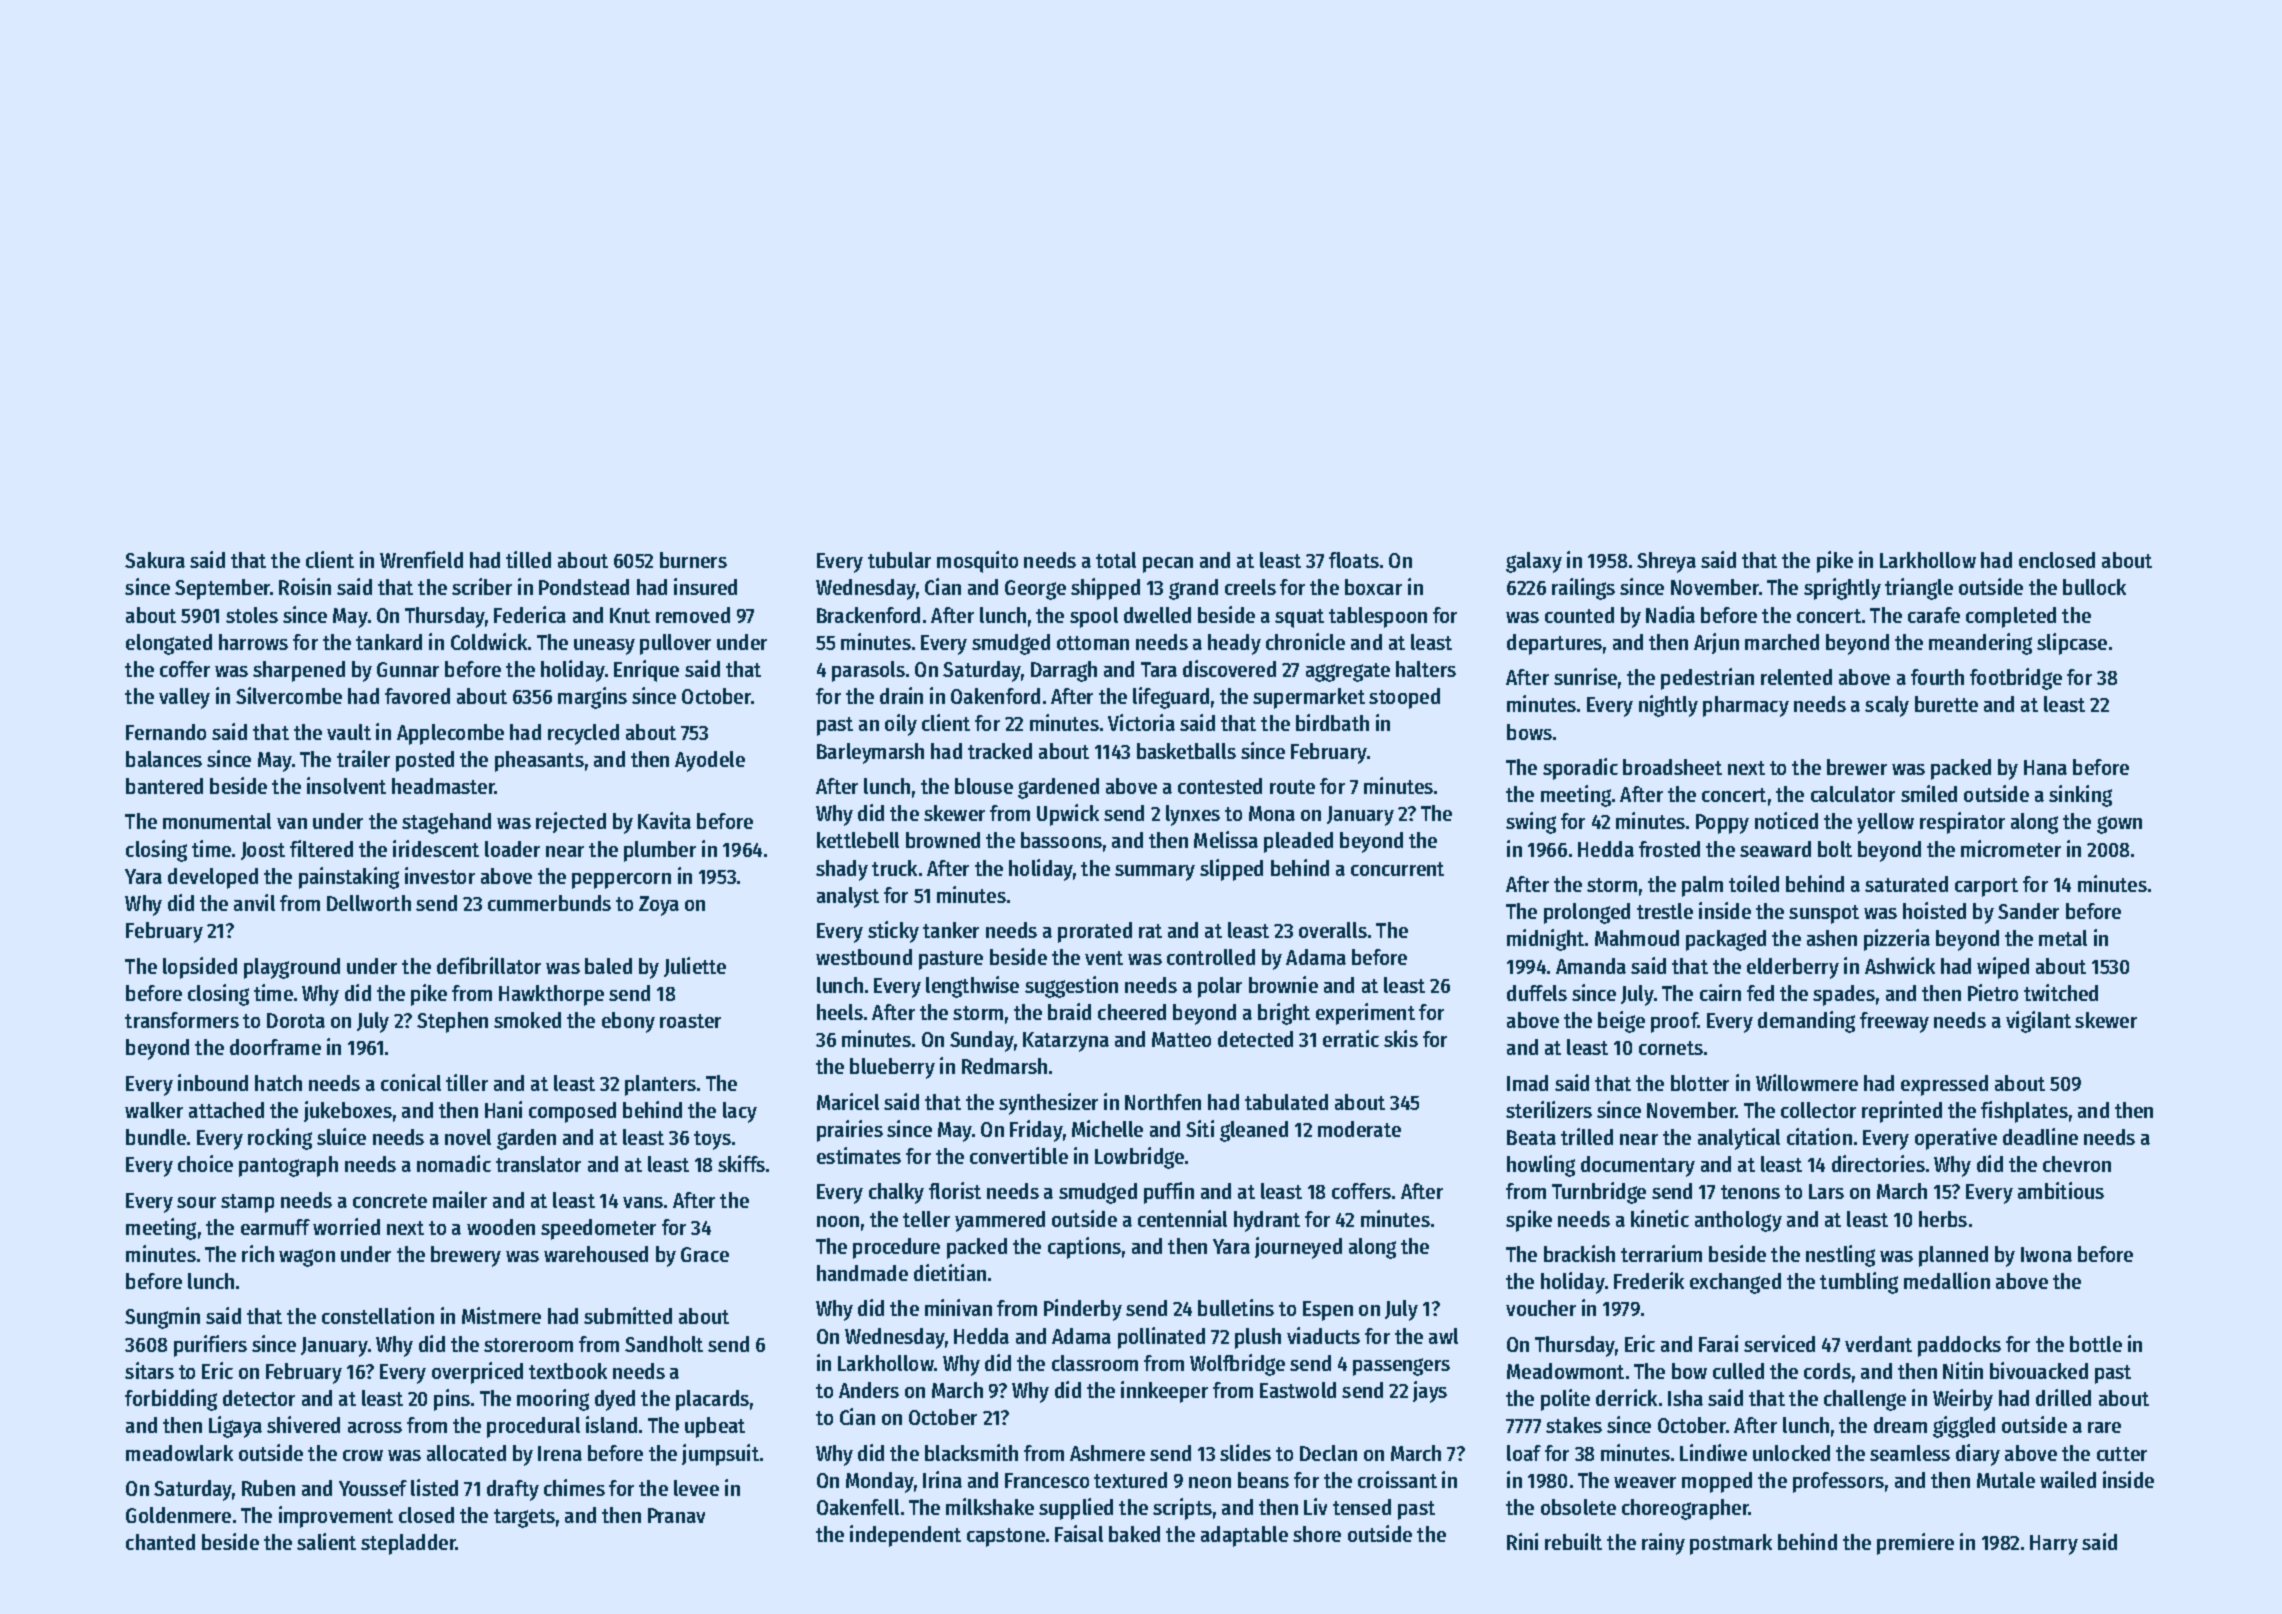 This page has width=2282, height=1614. Describe the element at coordinates (205, 1163) in the page. I see `choice` at that location.
